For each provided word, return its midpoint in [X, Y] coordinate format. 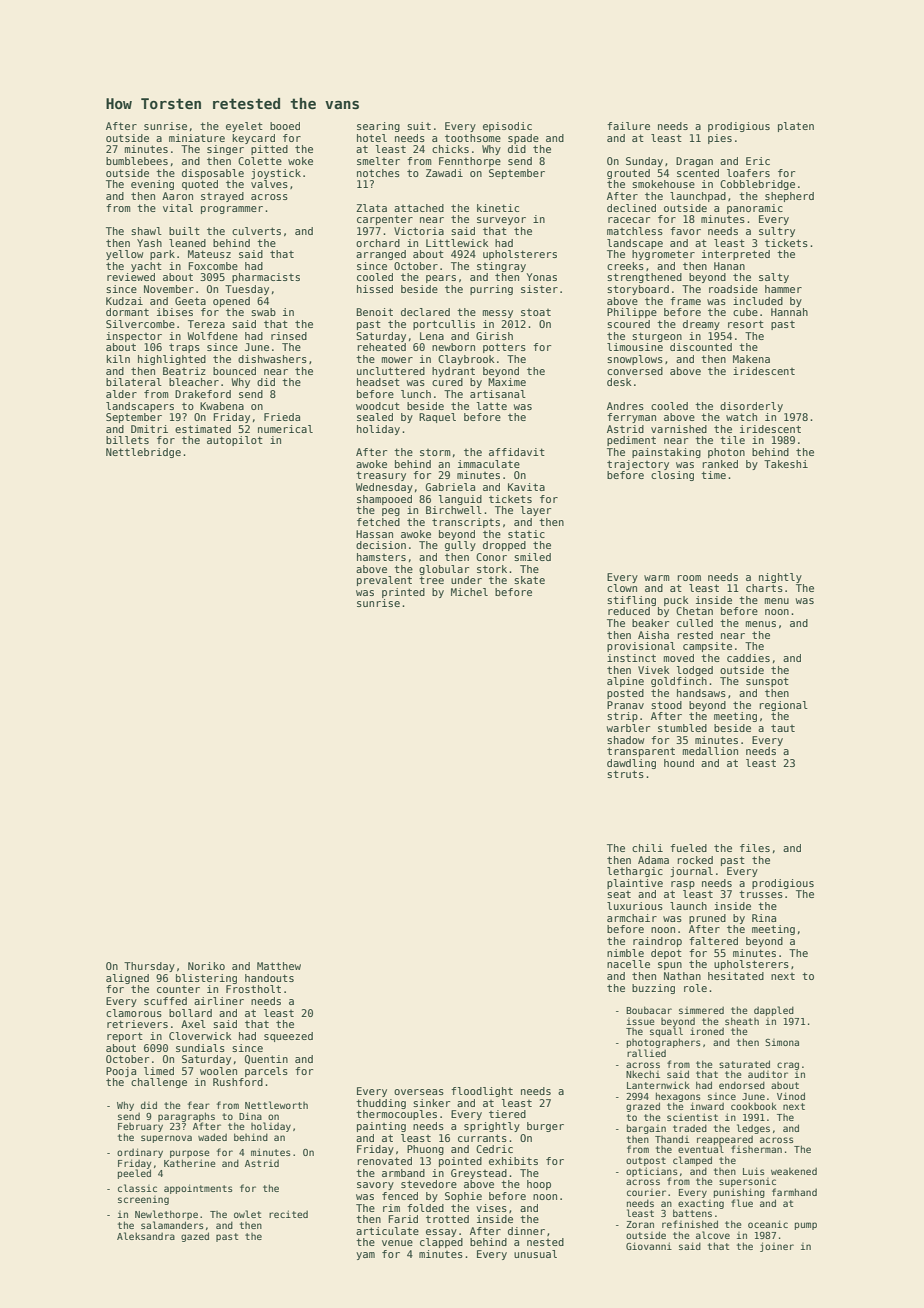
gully [460, 546]
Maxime [507, 382]
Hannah [789, 312]
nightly [780, 578]
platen [796, 127]
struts [625, 774]
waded [212, 1137]
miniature [197, 138]
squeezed [288, 1037]
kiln [118, 359]
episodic [507, 127]
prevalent [384, 581]
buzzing [653, 989]
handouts [269, 978]
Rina [764, 918]
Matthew [279, 966]
